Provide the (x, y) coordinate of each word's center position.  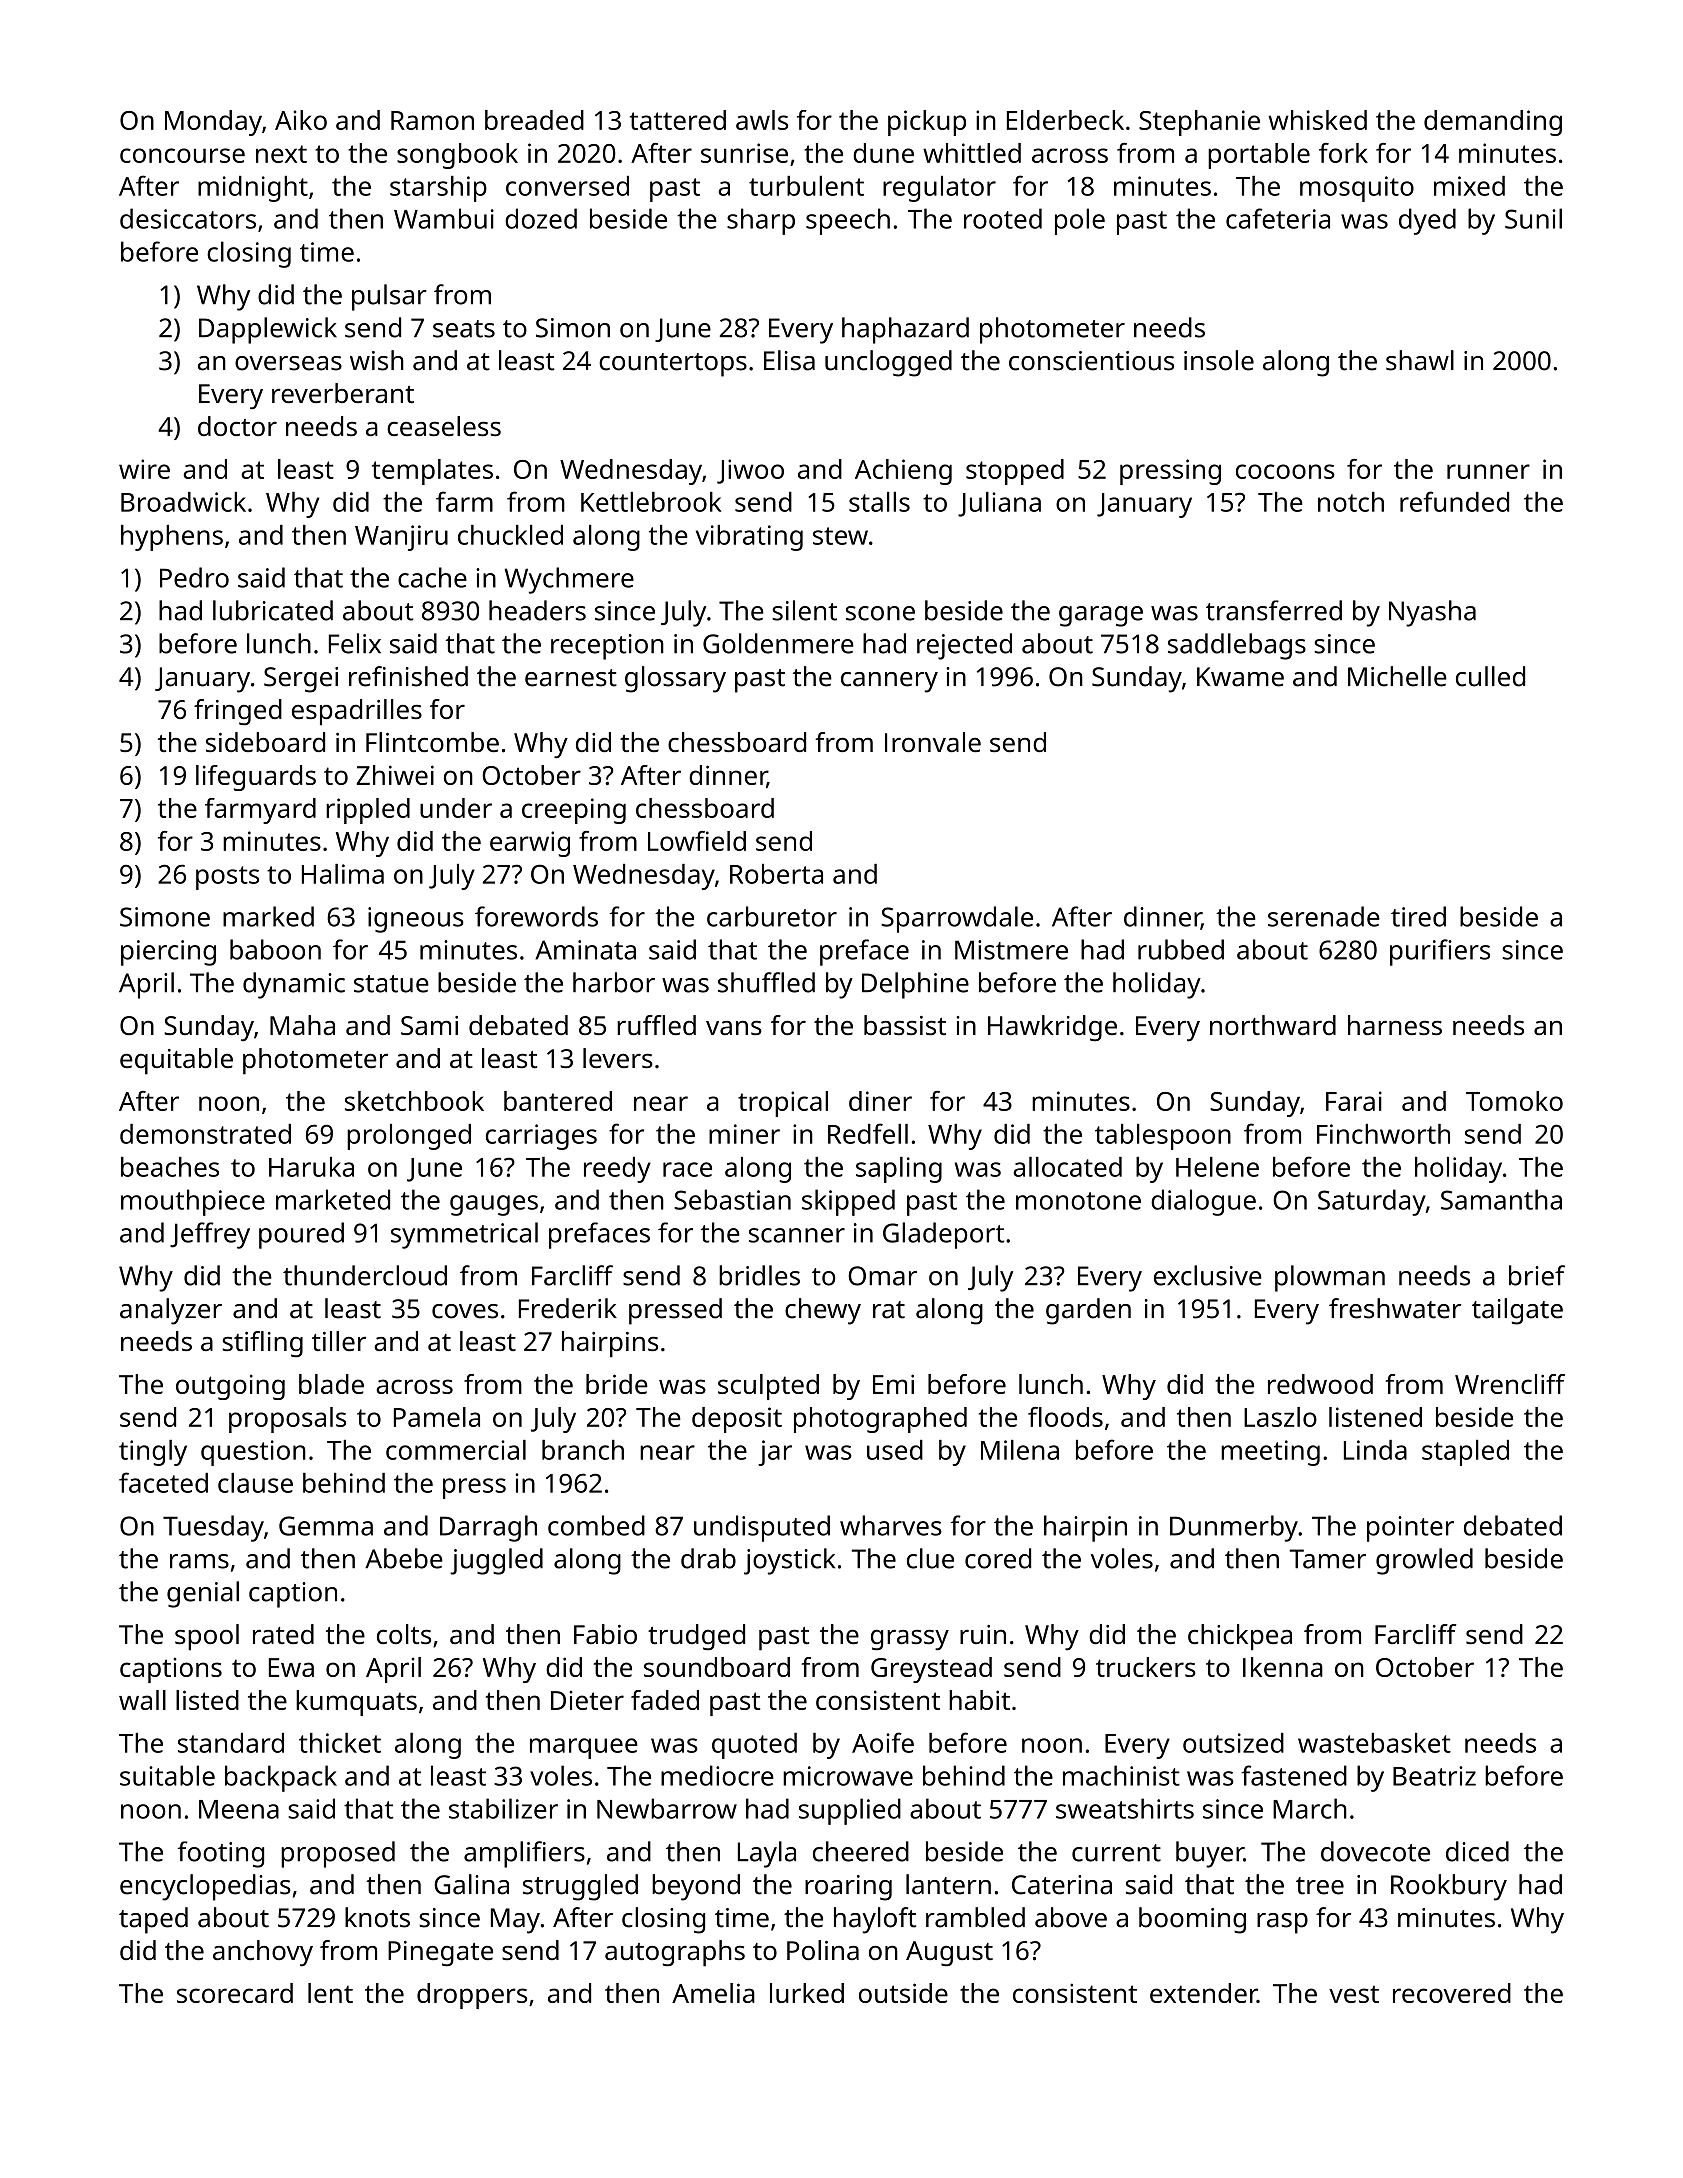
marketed (333, 1199)
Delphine (915, 985)
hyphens (172, 538)
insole (1219, 360)
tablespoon (1163, 1137)
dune (883, 153)
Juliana (999, 504)
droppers (472, 1996)
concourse (182, 155)
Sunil (1533, 218)
